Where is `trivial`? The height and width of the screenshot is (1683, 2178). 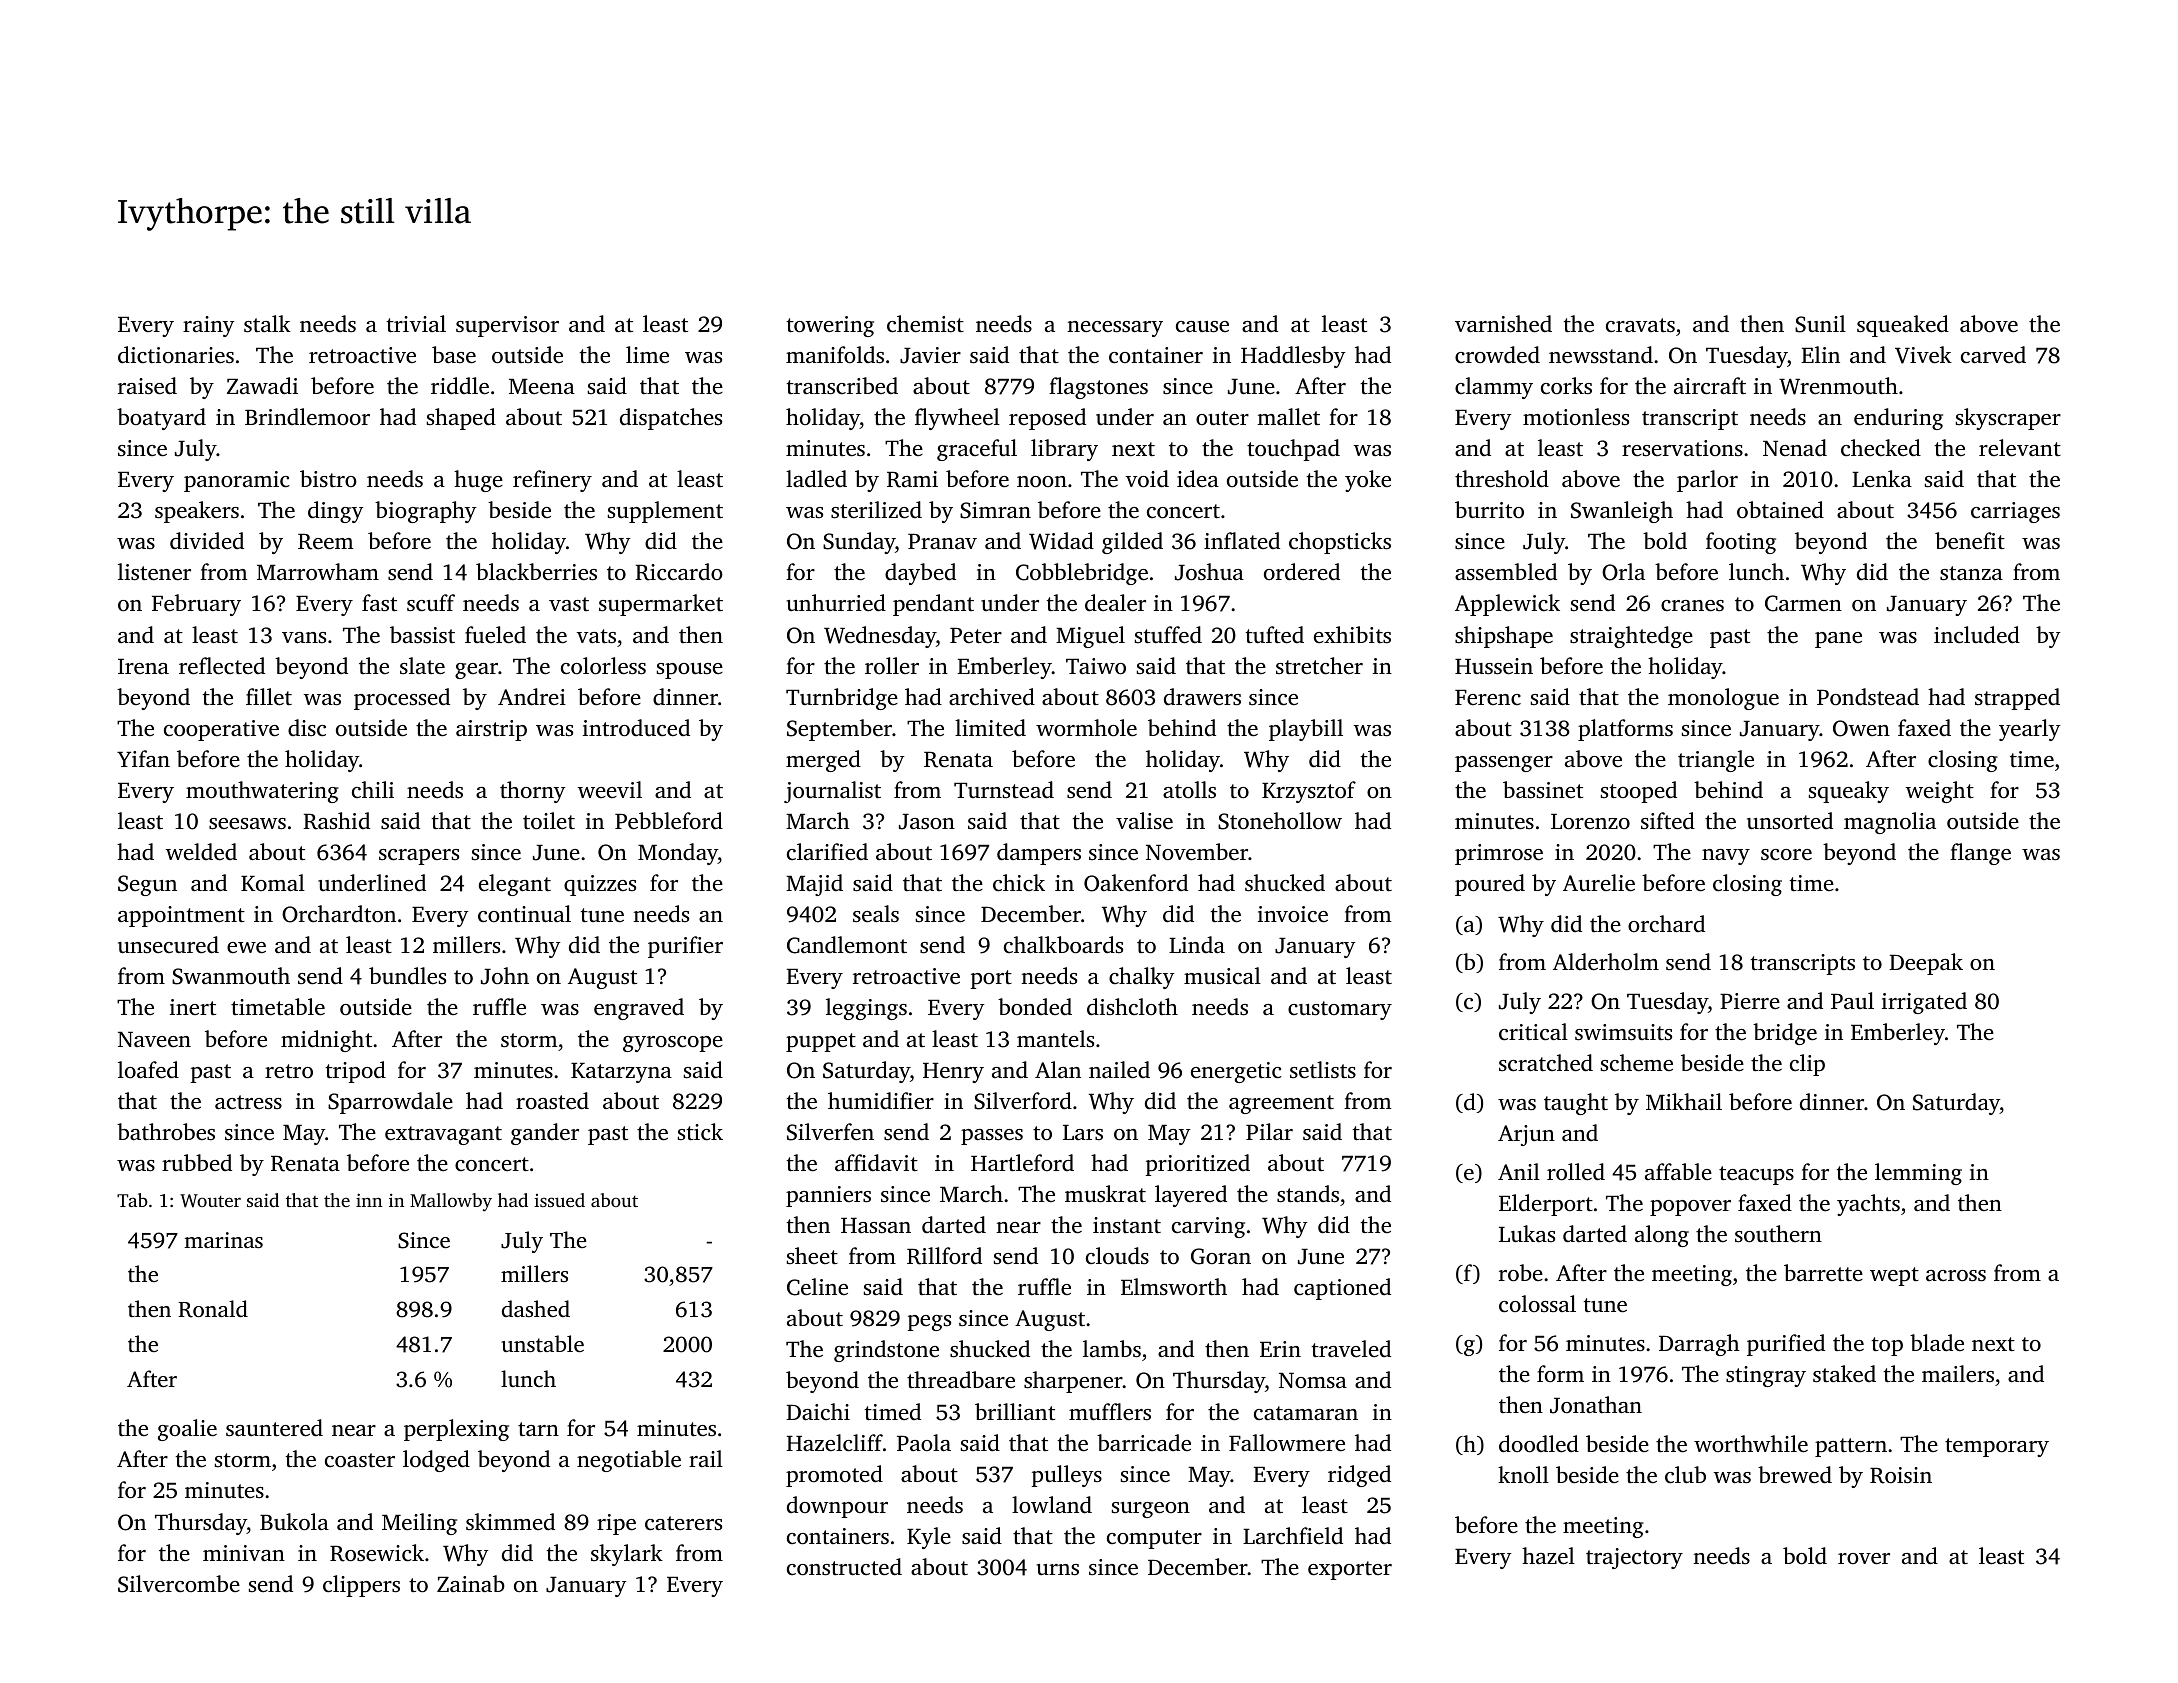 trivial is located at coordinates (416, 323).
